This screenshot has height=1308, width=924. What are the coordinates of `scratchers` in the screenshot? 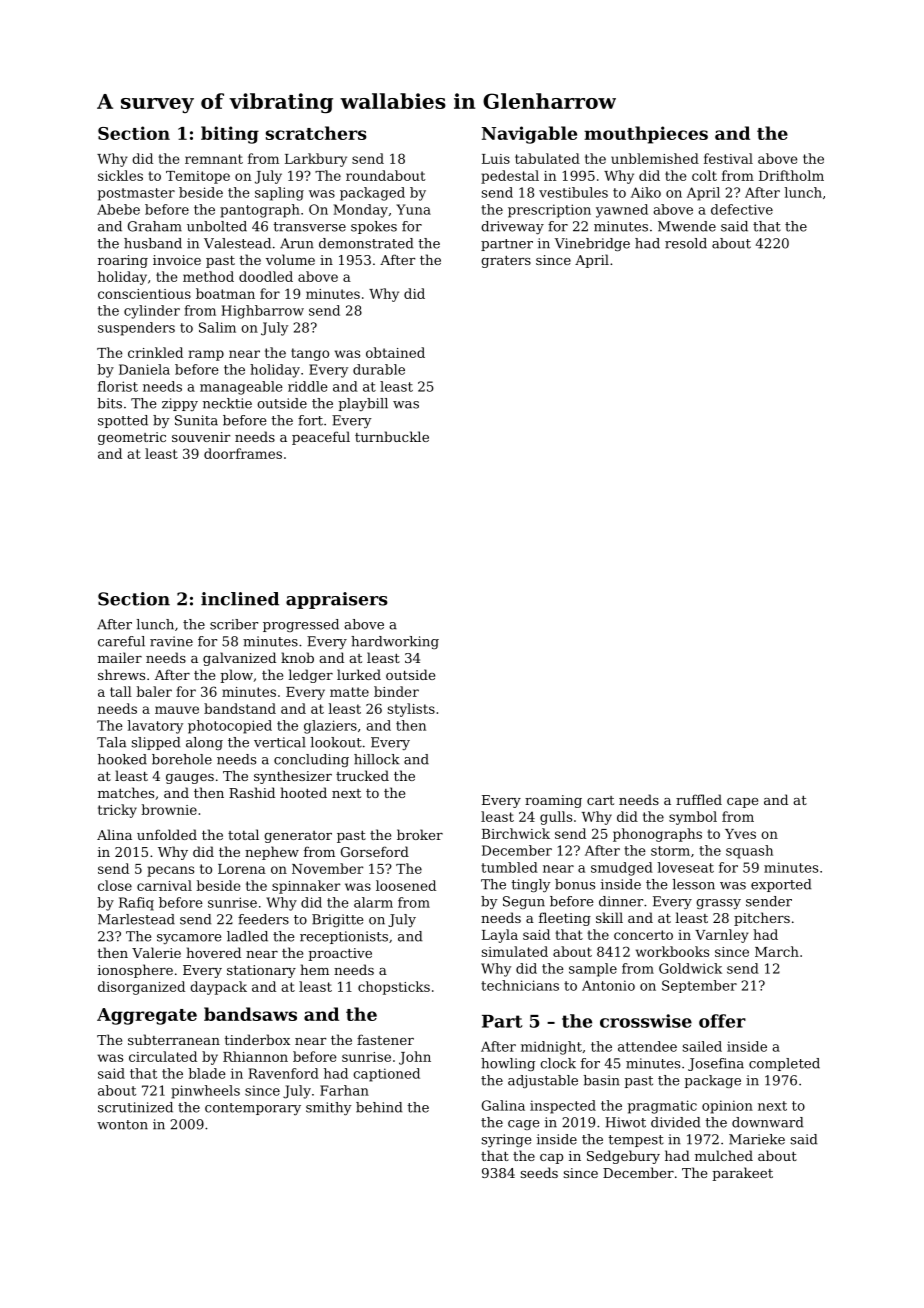 It's located at (316, 133).
